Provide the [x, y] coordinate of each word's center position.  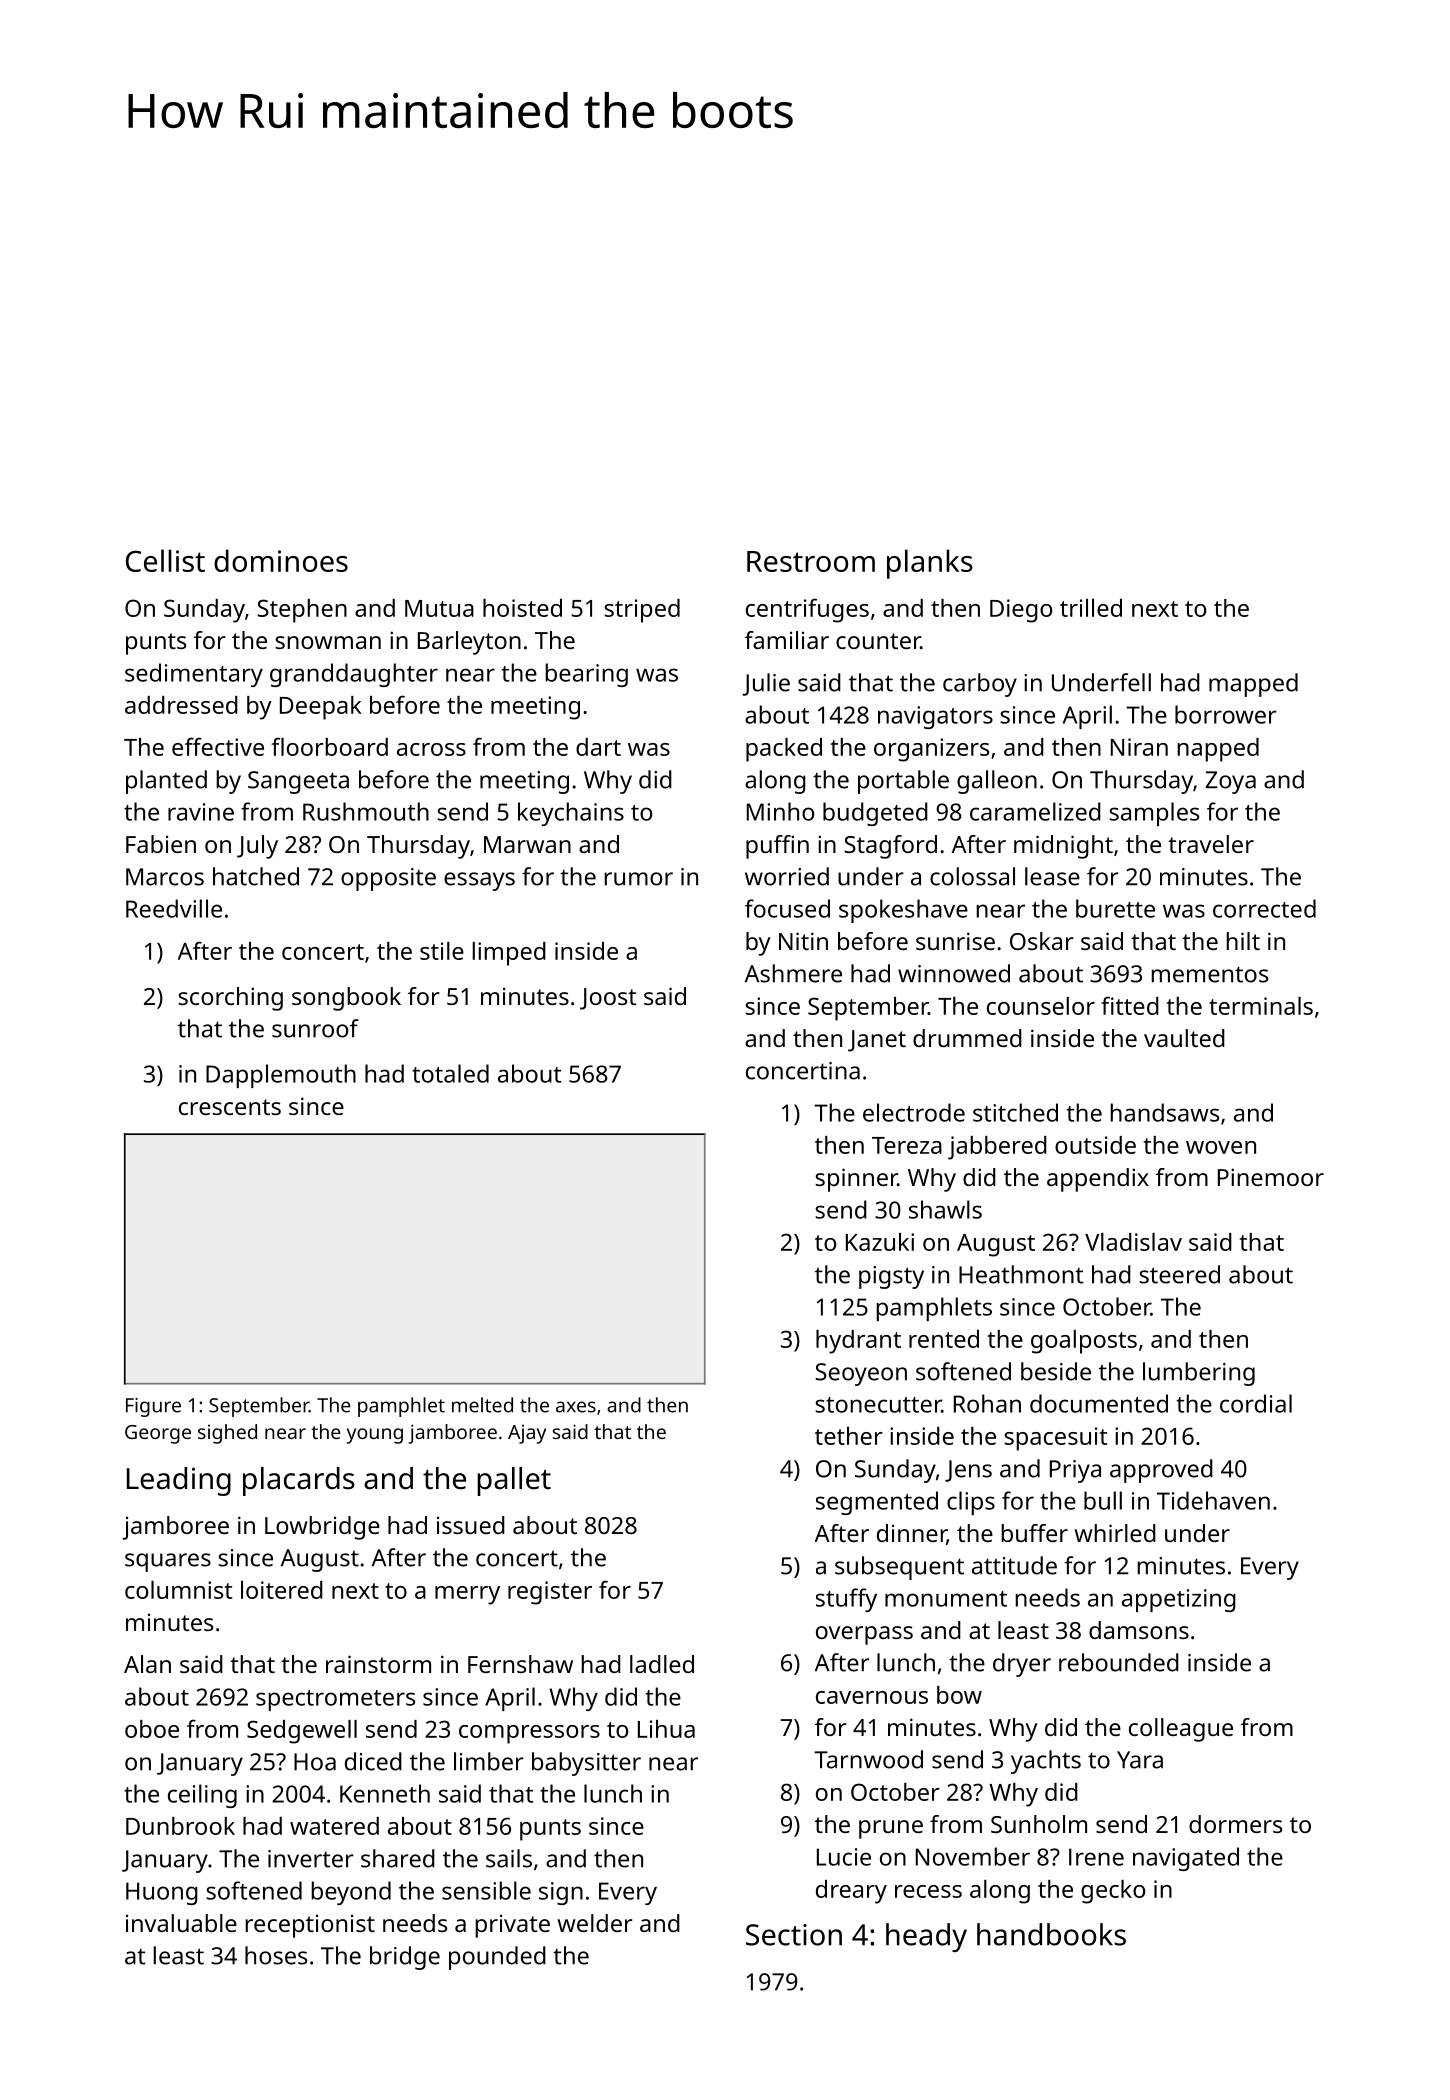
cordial [1256, 1403]
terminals [1261, 1006]
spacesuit [1055, 1439]
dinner [912, 1534]
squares [168, 1562]
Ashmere [793, 973]
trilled [1091, 608]
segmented [877, 1503]
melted [482, 1405]
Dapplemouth [281, 1076]
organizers [931, 750]
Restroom [811, 561]
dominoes [281, 560]
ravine [201, 812]
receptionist [310, 1926]
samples [1154, 814]
